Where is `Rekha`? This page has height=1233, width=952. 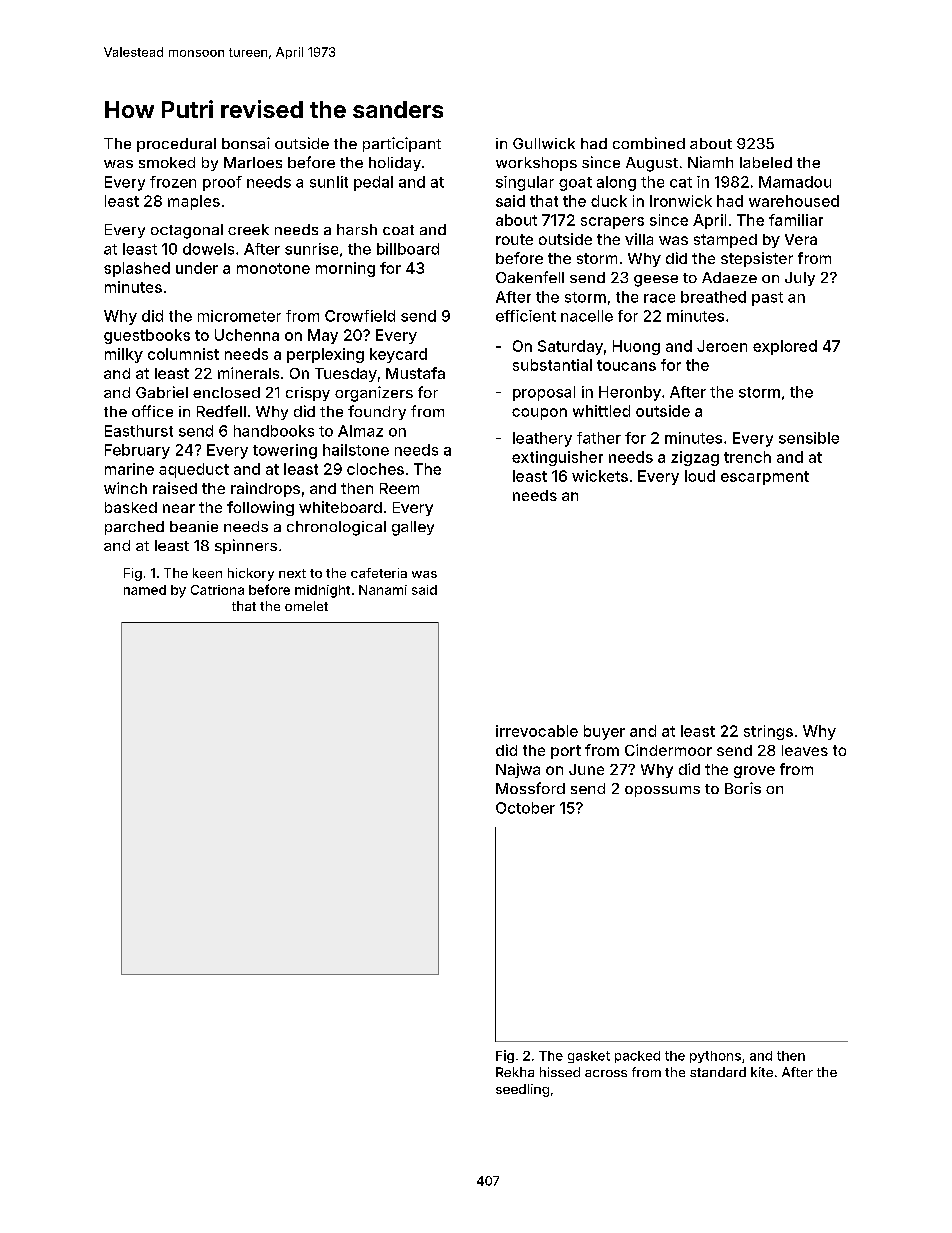 Rekha is located at coordinates (515, 1072).
